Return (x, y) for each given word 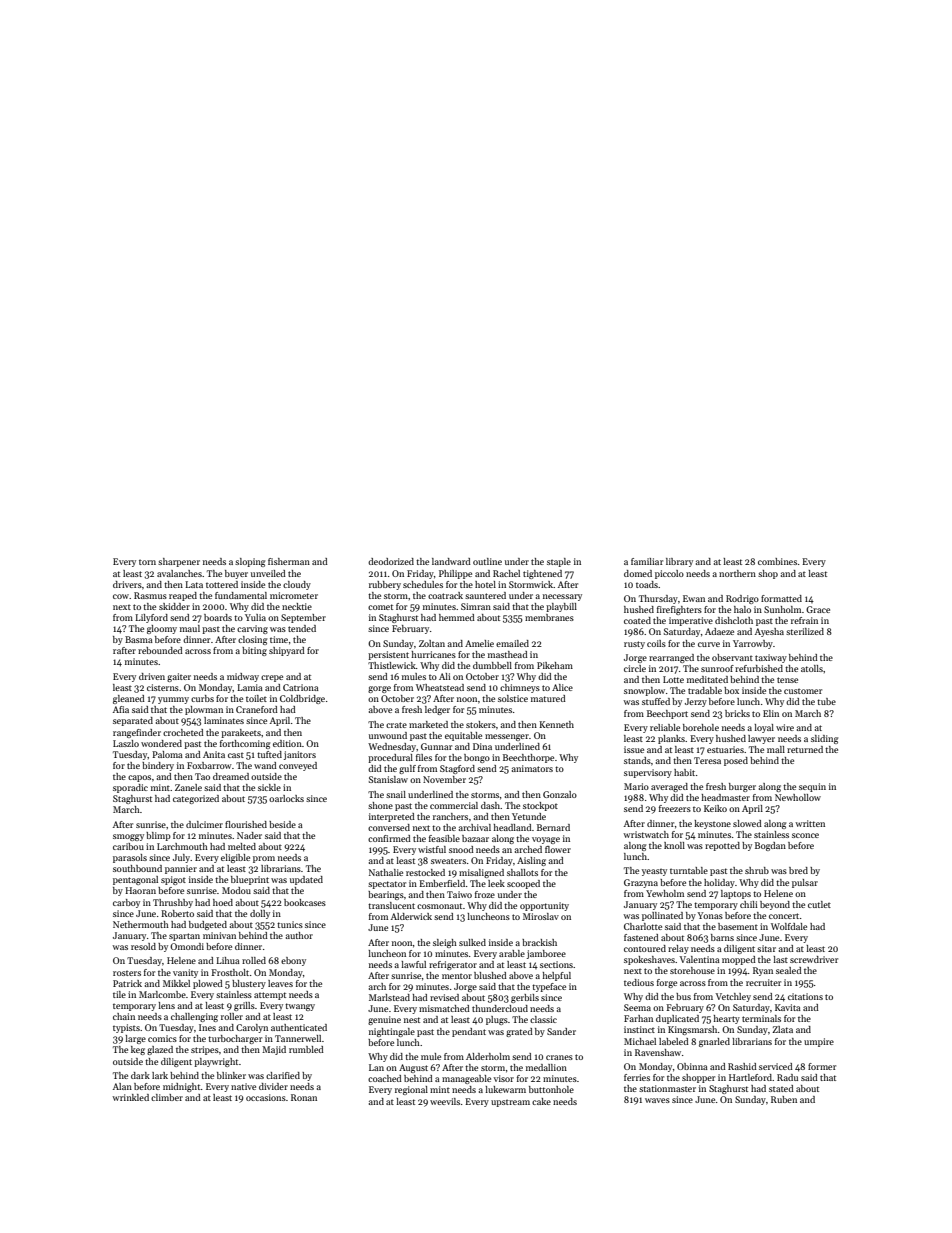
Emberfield (442, 883)
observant (732, 657)
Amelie (479, 643)
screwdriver (814, 959)
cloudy (297, 585)
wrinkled (130, 1097)
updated (306, 880)
